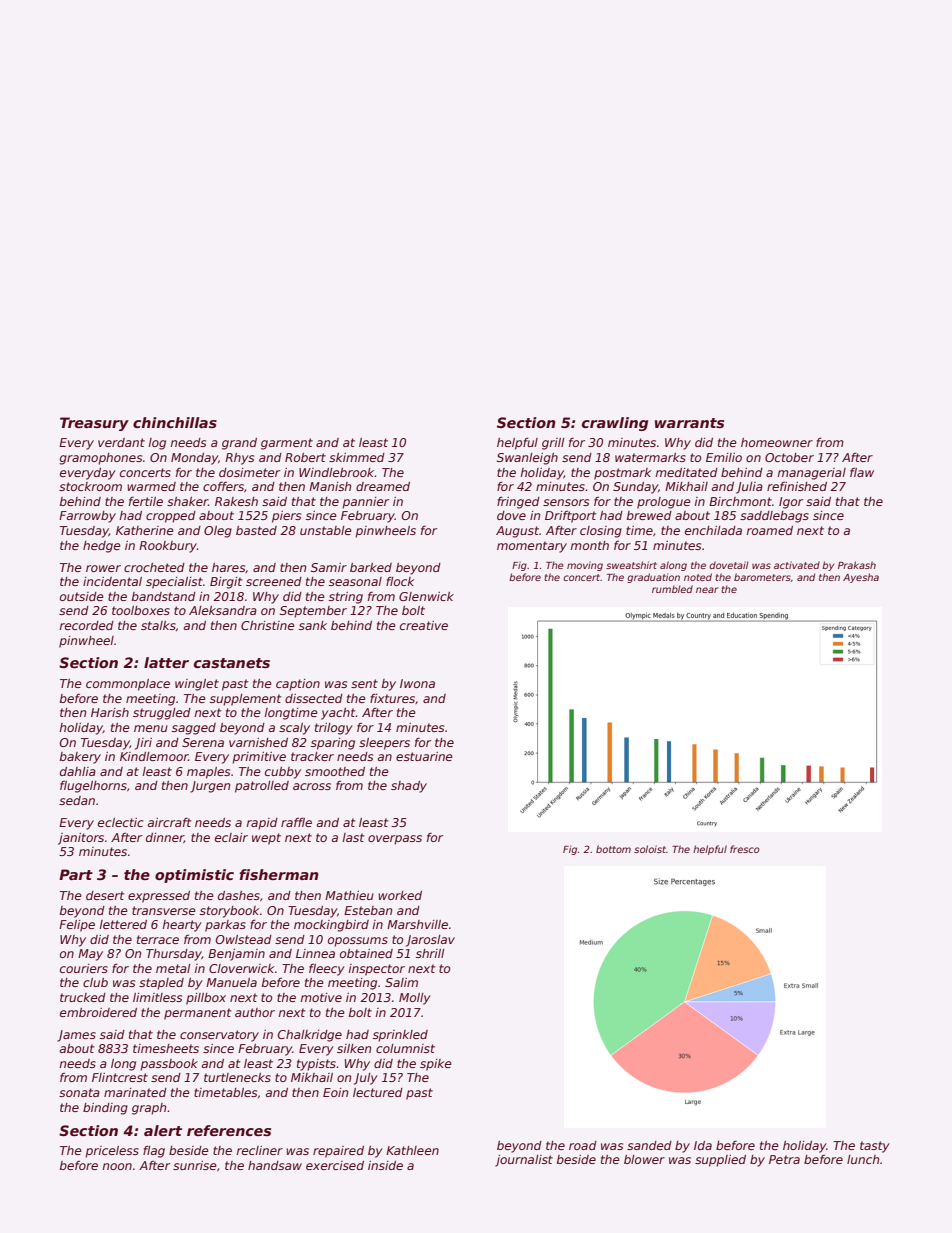  What do you see at coordinates (424, 756) in the screenshot?
I see `estuarine` at bounding box center [424, 756].
